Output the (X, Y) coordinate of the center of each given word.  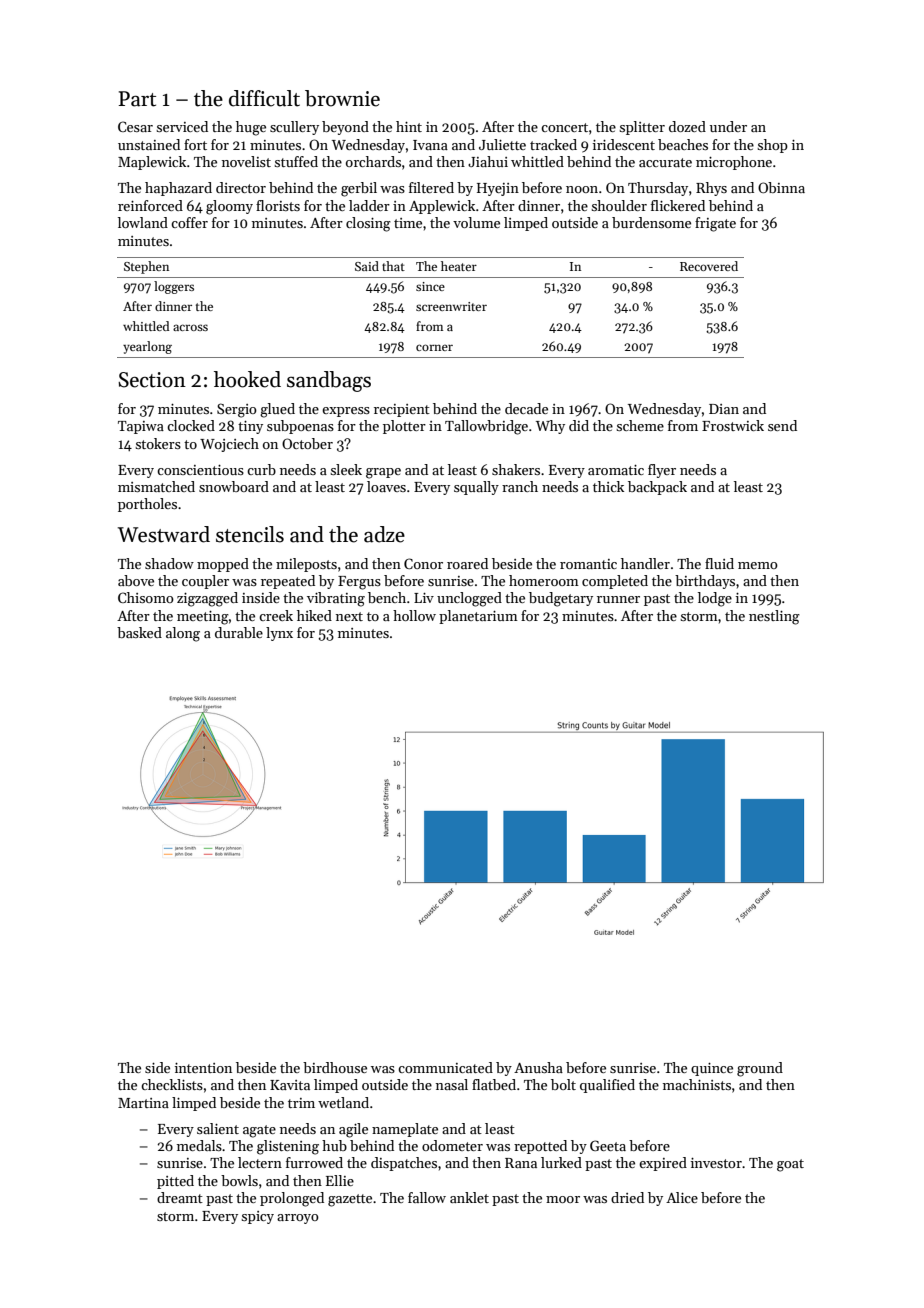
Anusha (538, 1067)
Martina (143, 1103)
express (346, 412)
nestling (774, 617)
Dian (724, 409)
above (136, 580)
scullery (294, 128)
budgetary (561, 599)
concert (564, 127)
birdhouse (335, 1067)
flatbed (494, 1084)
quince (712, 1069)
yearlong (147, 347)
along (183, 634)
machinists (697, 1084)
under (728, 126)
